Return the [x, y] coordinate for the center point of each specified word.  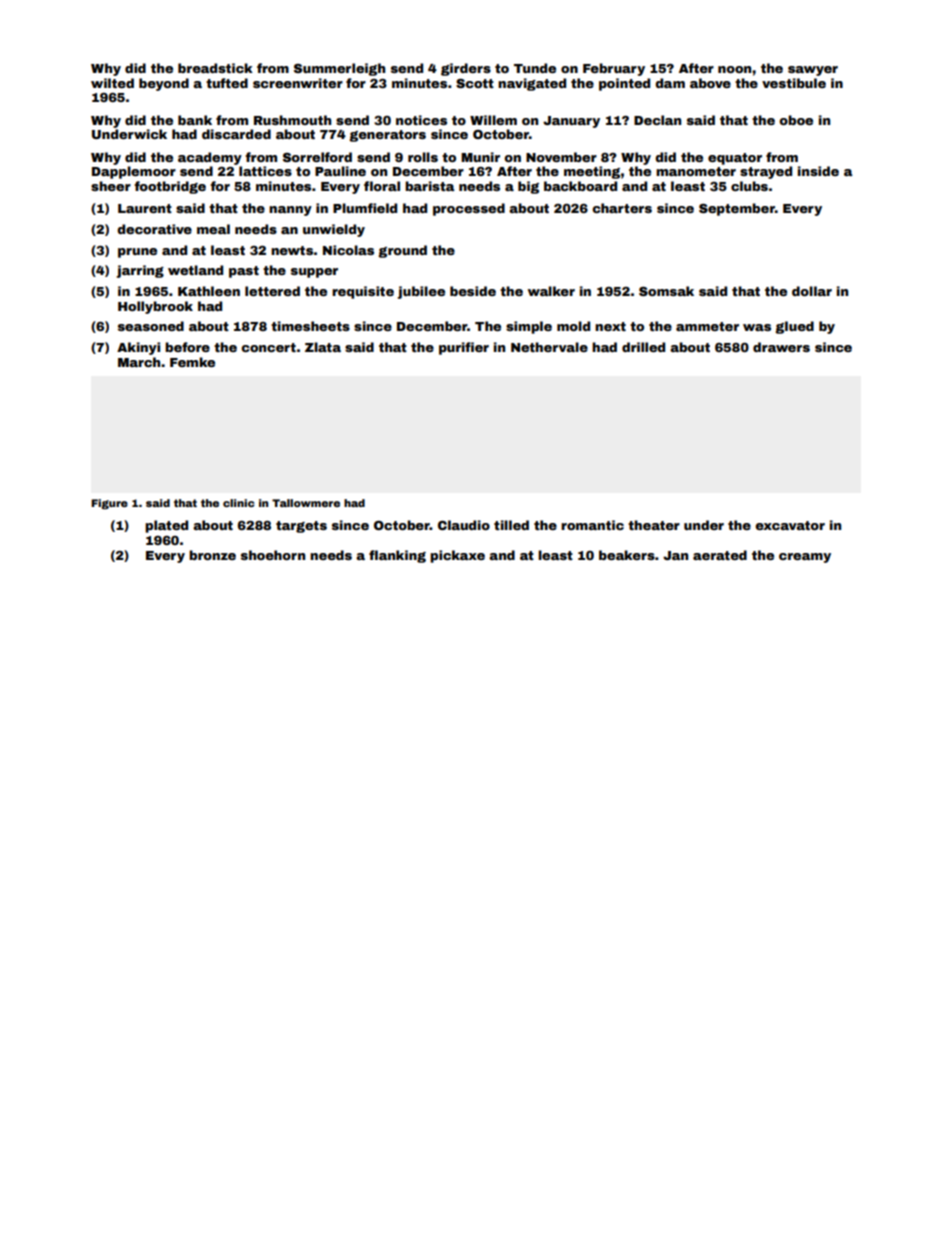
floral [382, 186]
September [737, 209]
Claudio [464, 525]
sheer [111, 186]
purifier [464, 348]
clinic [239, 503]
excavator [790, 525]
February [614, 69]
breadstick [215, 68]
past [244, 272]
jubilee [421, 292]
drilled [643, 347]
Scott [475, 83]
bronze [212, 555]
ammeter [707, 326]
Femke [192, 362]
